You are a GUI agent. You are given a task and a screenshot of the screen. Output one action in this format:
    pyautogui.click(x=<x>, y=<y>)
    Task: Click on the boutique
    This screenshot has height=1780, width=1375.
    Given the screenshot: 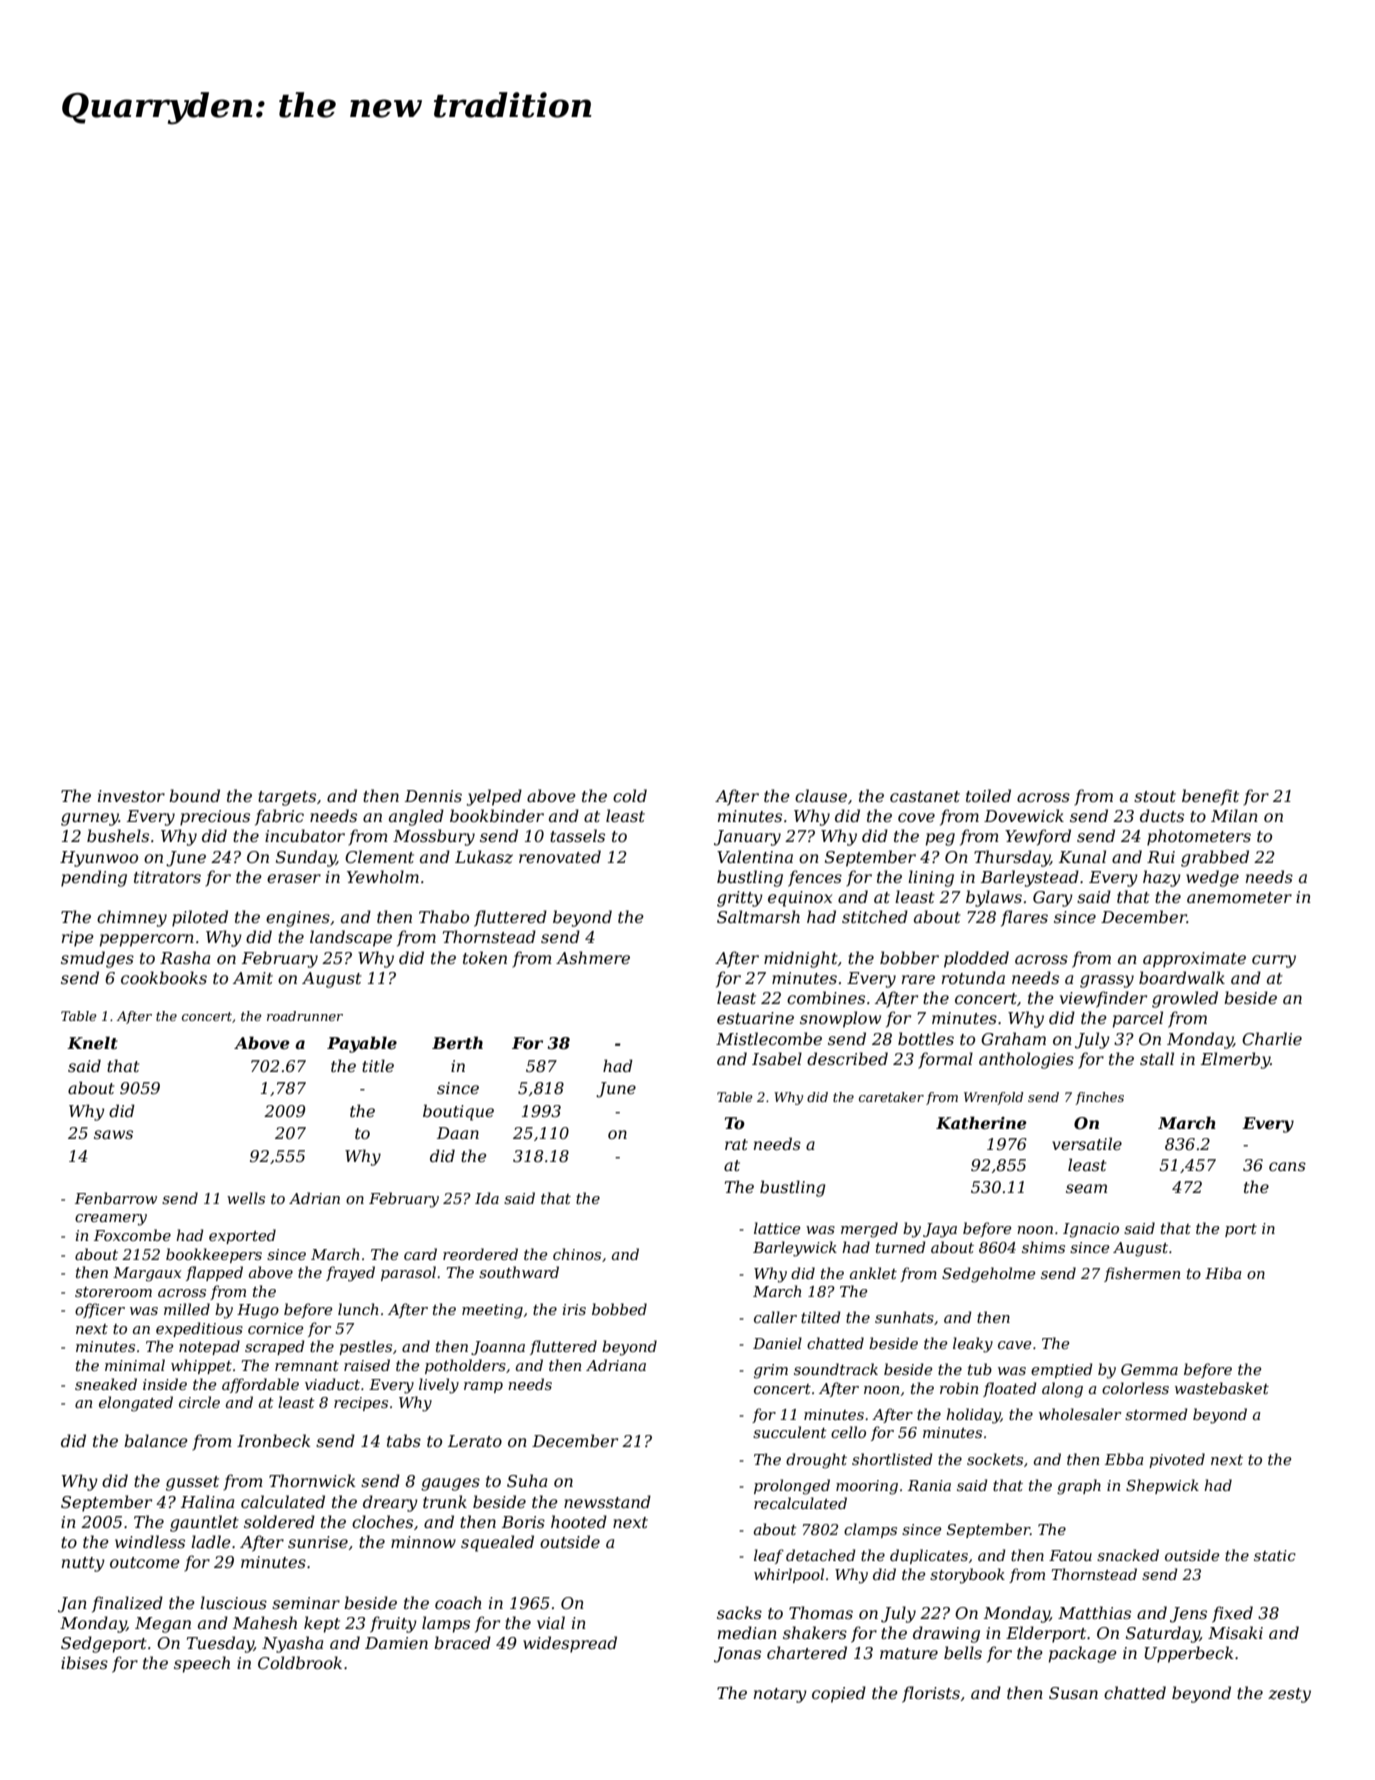 What is the action you would take?
    pyautogui.click(x=458, y=1112)
